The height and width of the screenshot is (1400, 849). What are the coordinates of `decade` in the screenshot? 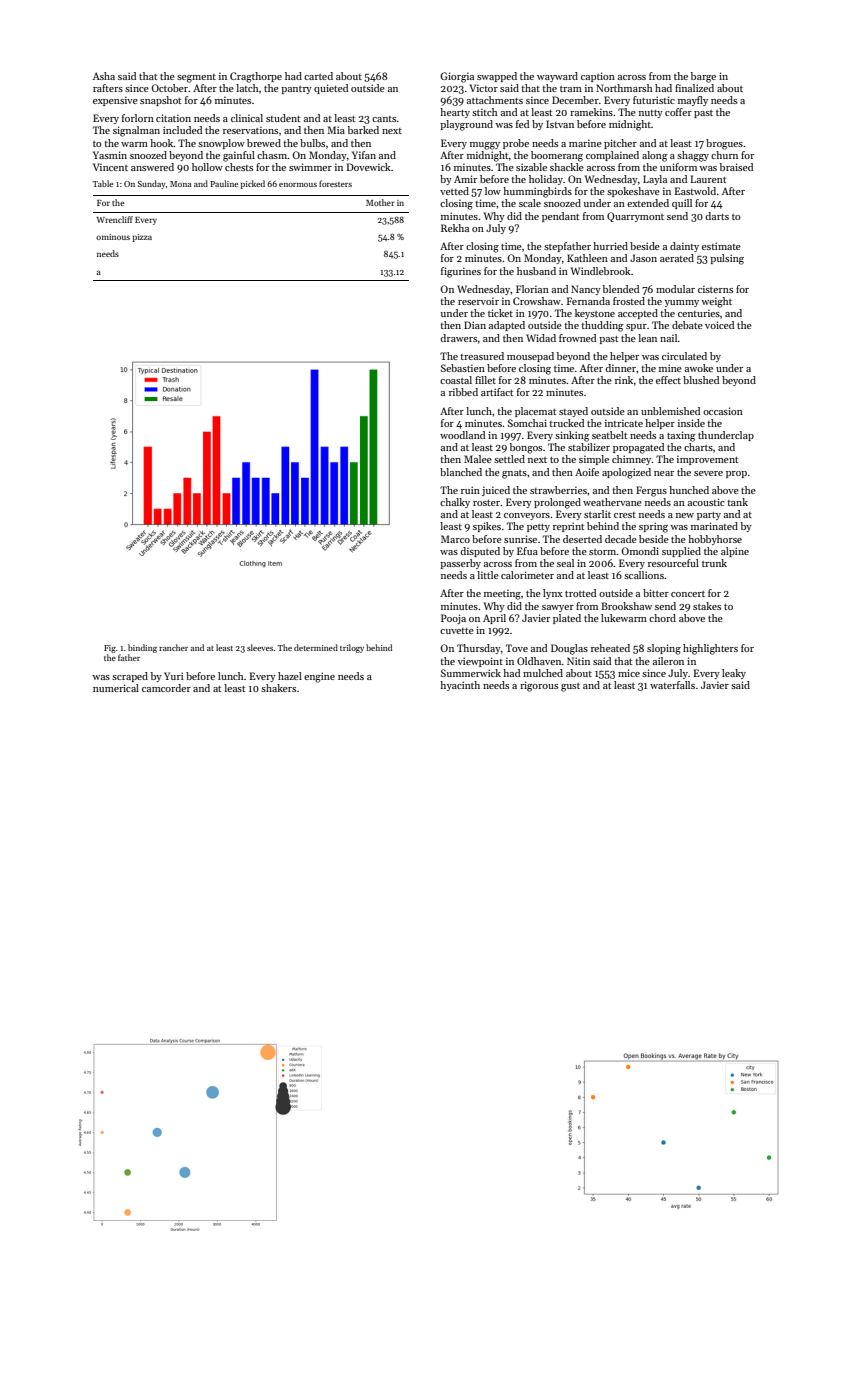 It's located at (621, 539).
